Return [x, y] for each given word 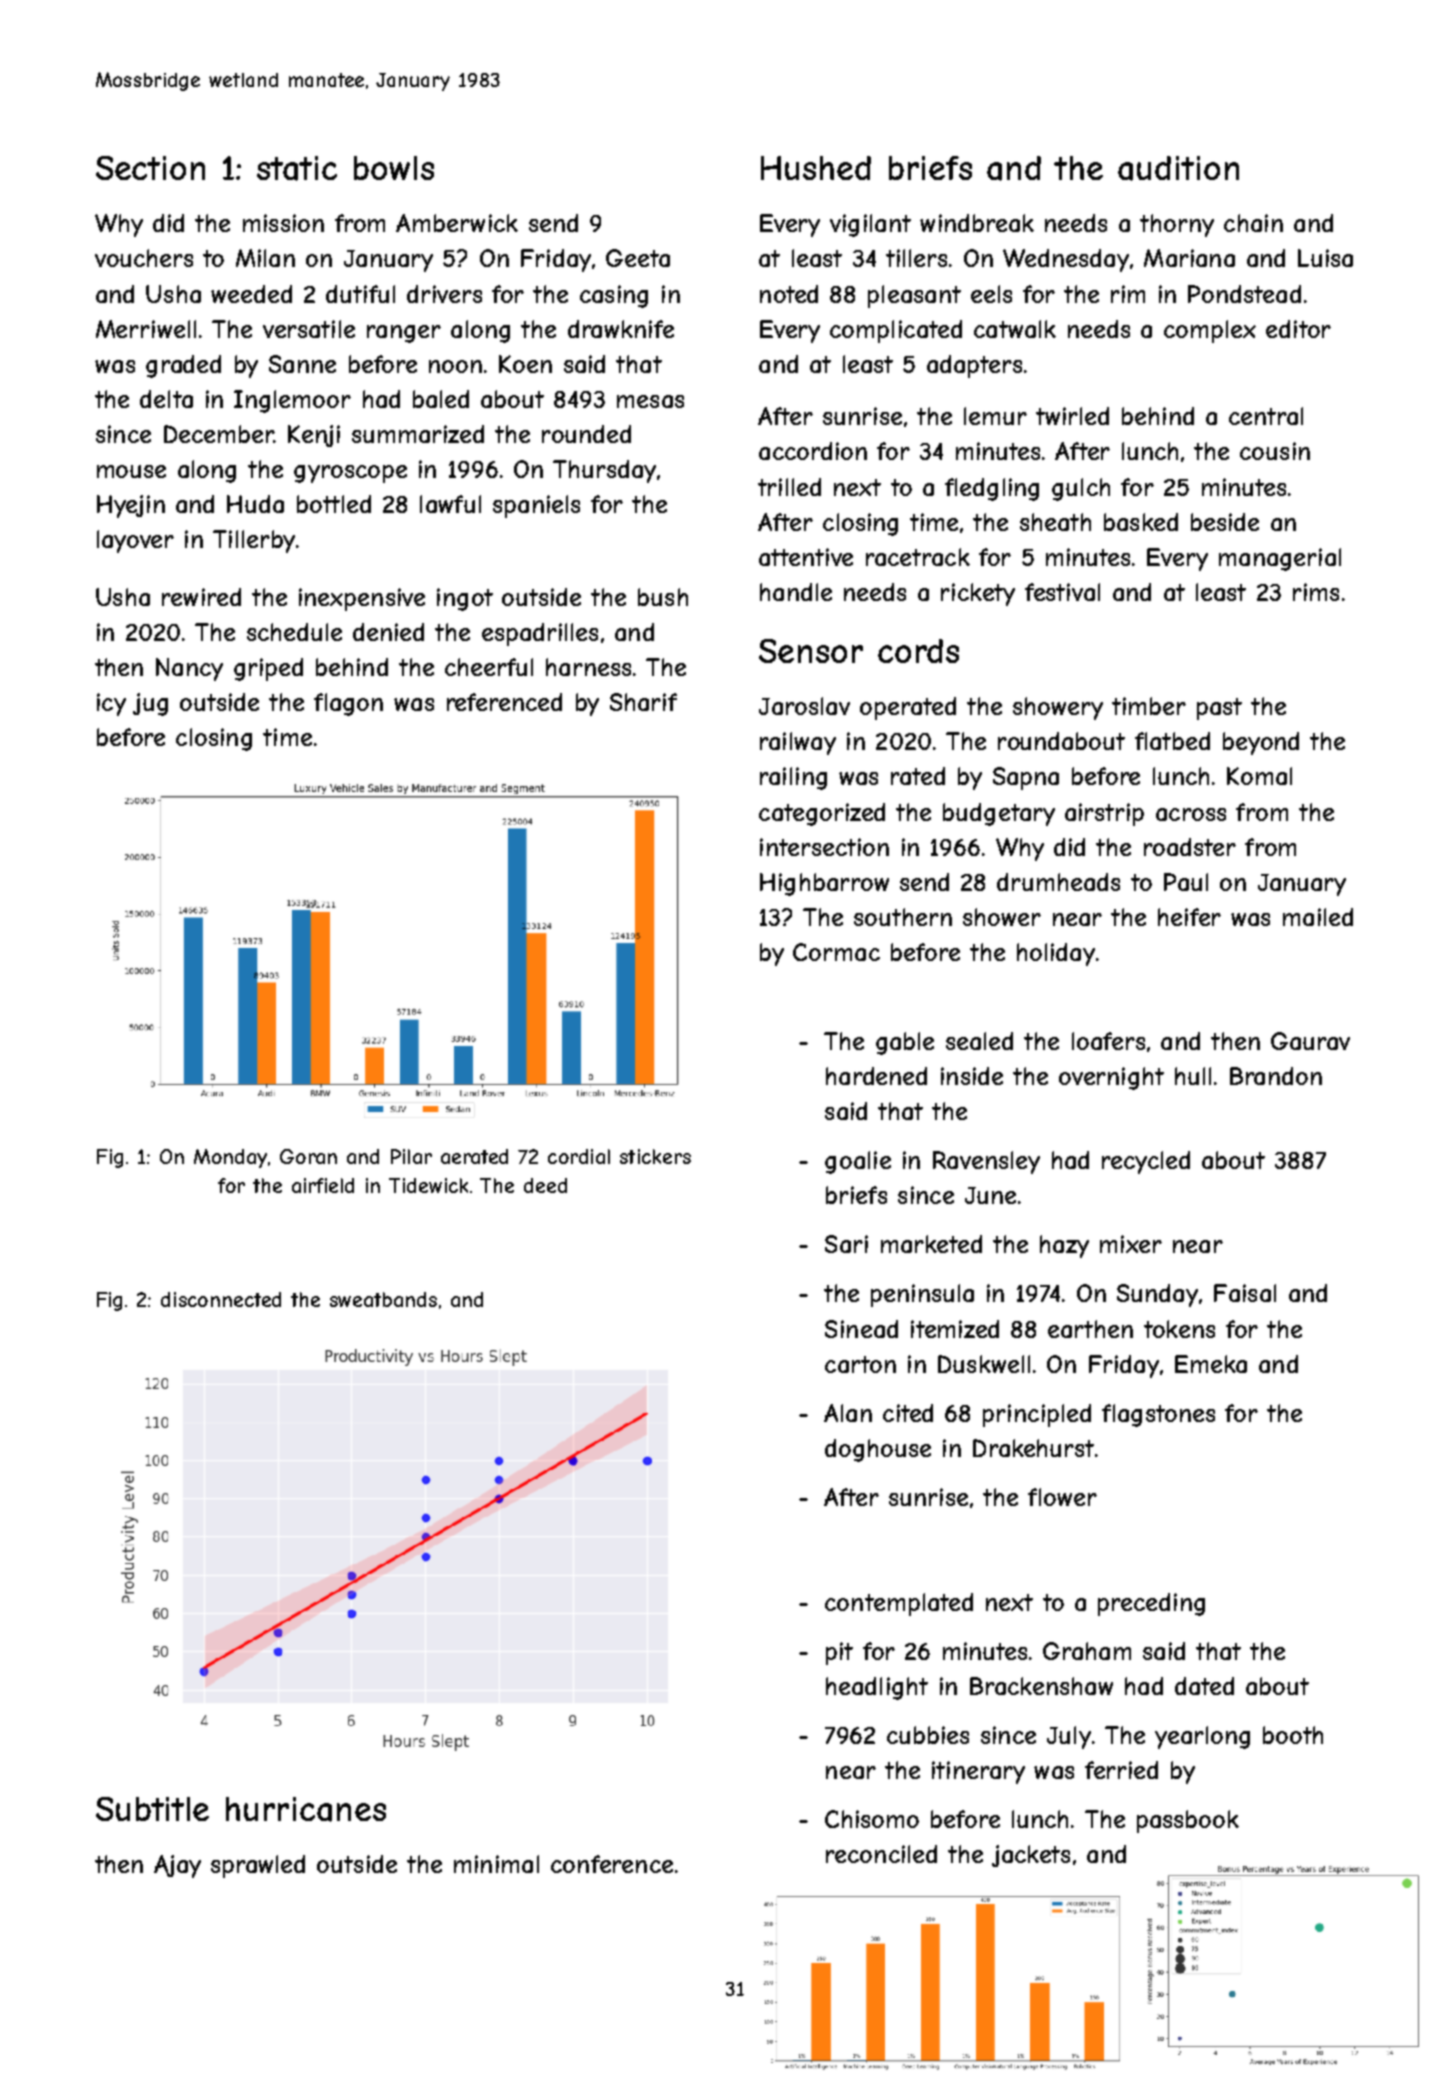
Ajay [177, 1866]
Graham [1087, 1651]
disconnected [221, 1299]
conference [612, 1864]
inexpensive [362, 599]
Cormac [836, 952]
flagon [348, 704]
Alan [848, 1413]
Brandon [1276, 1076]
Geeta [638, 258]
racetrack [918, 557]
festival [1062, 592]
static [297, 168]
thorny [1177, 225]
